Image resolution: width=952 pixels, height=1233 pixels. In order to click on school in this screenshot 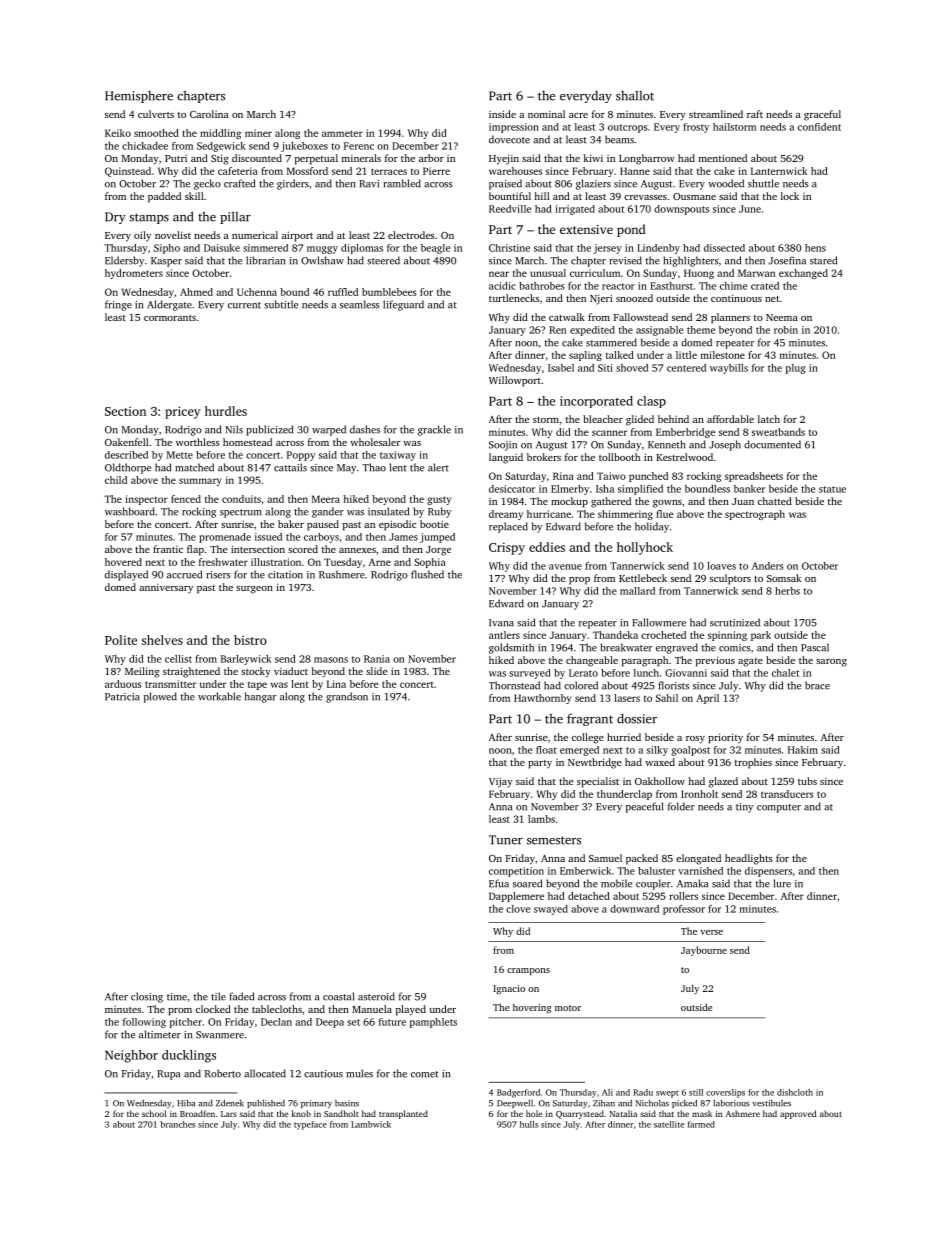, I will do `click(154, 1113)`.
